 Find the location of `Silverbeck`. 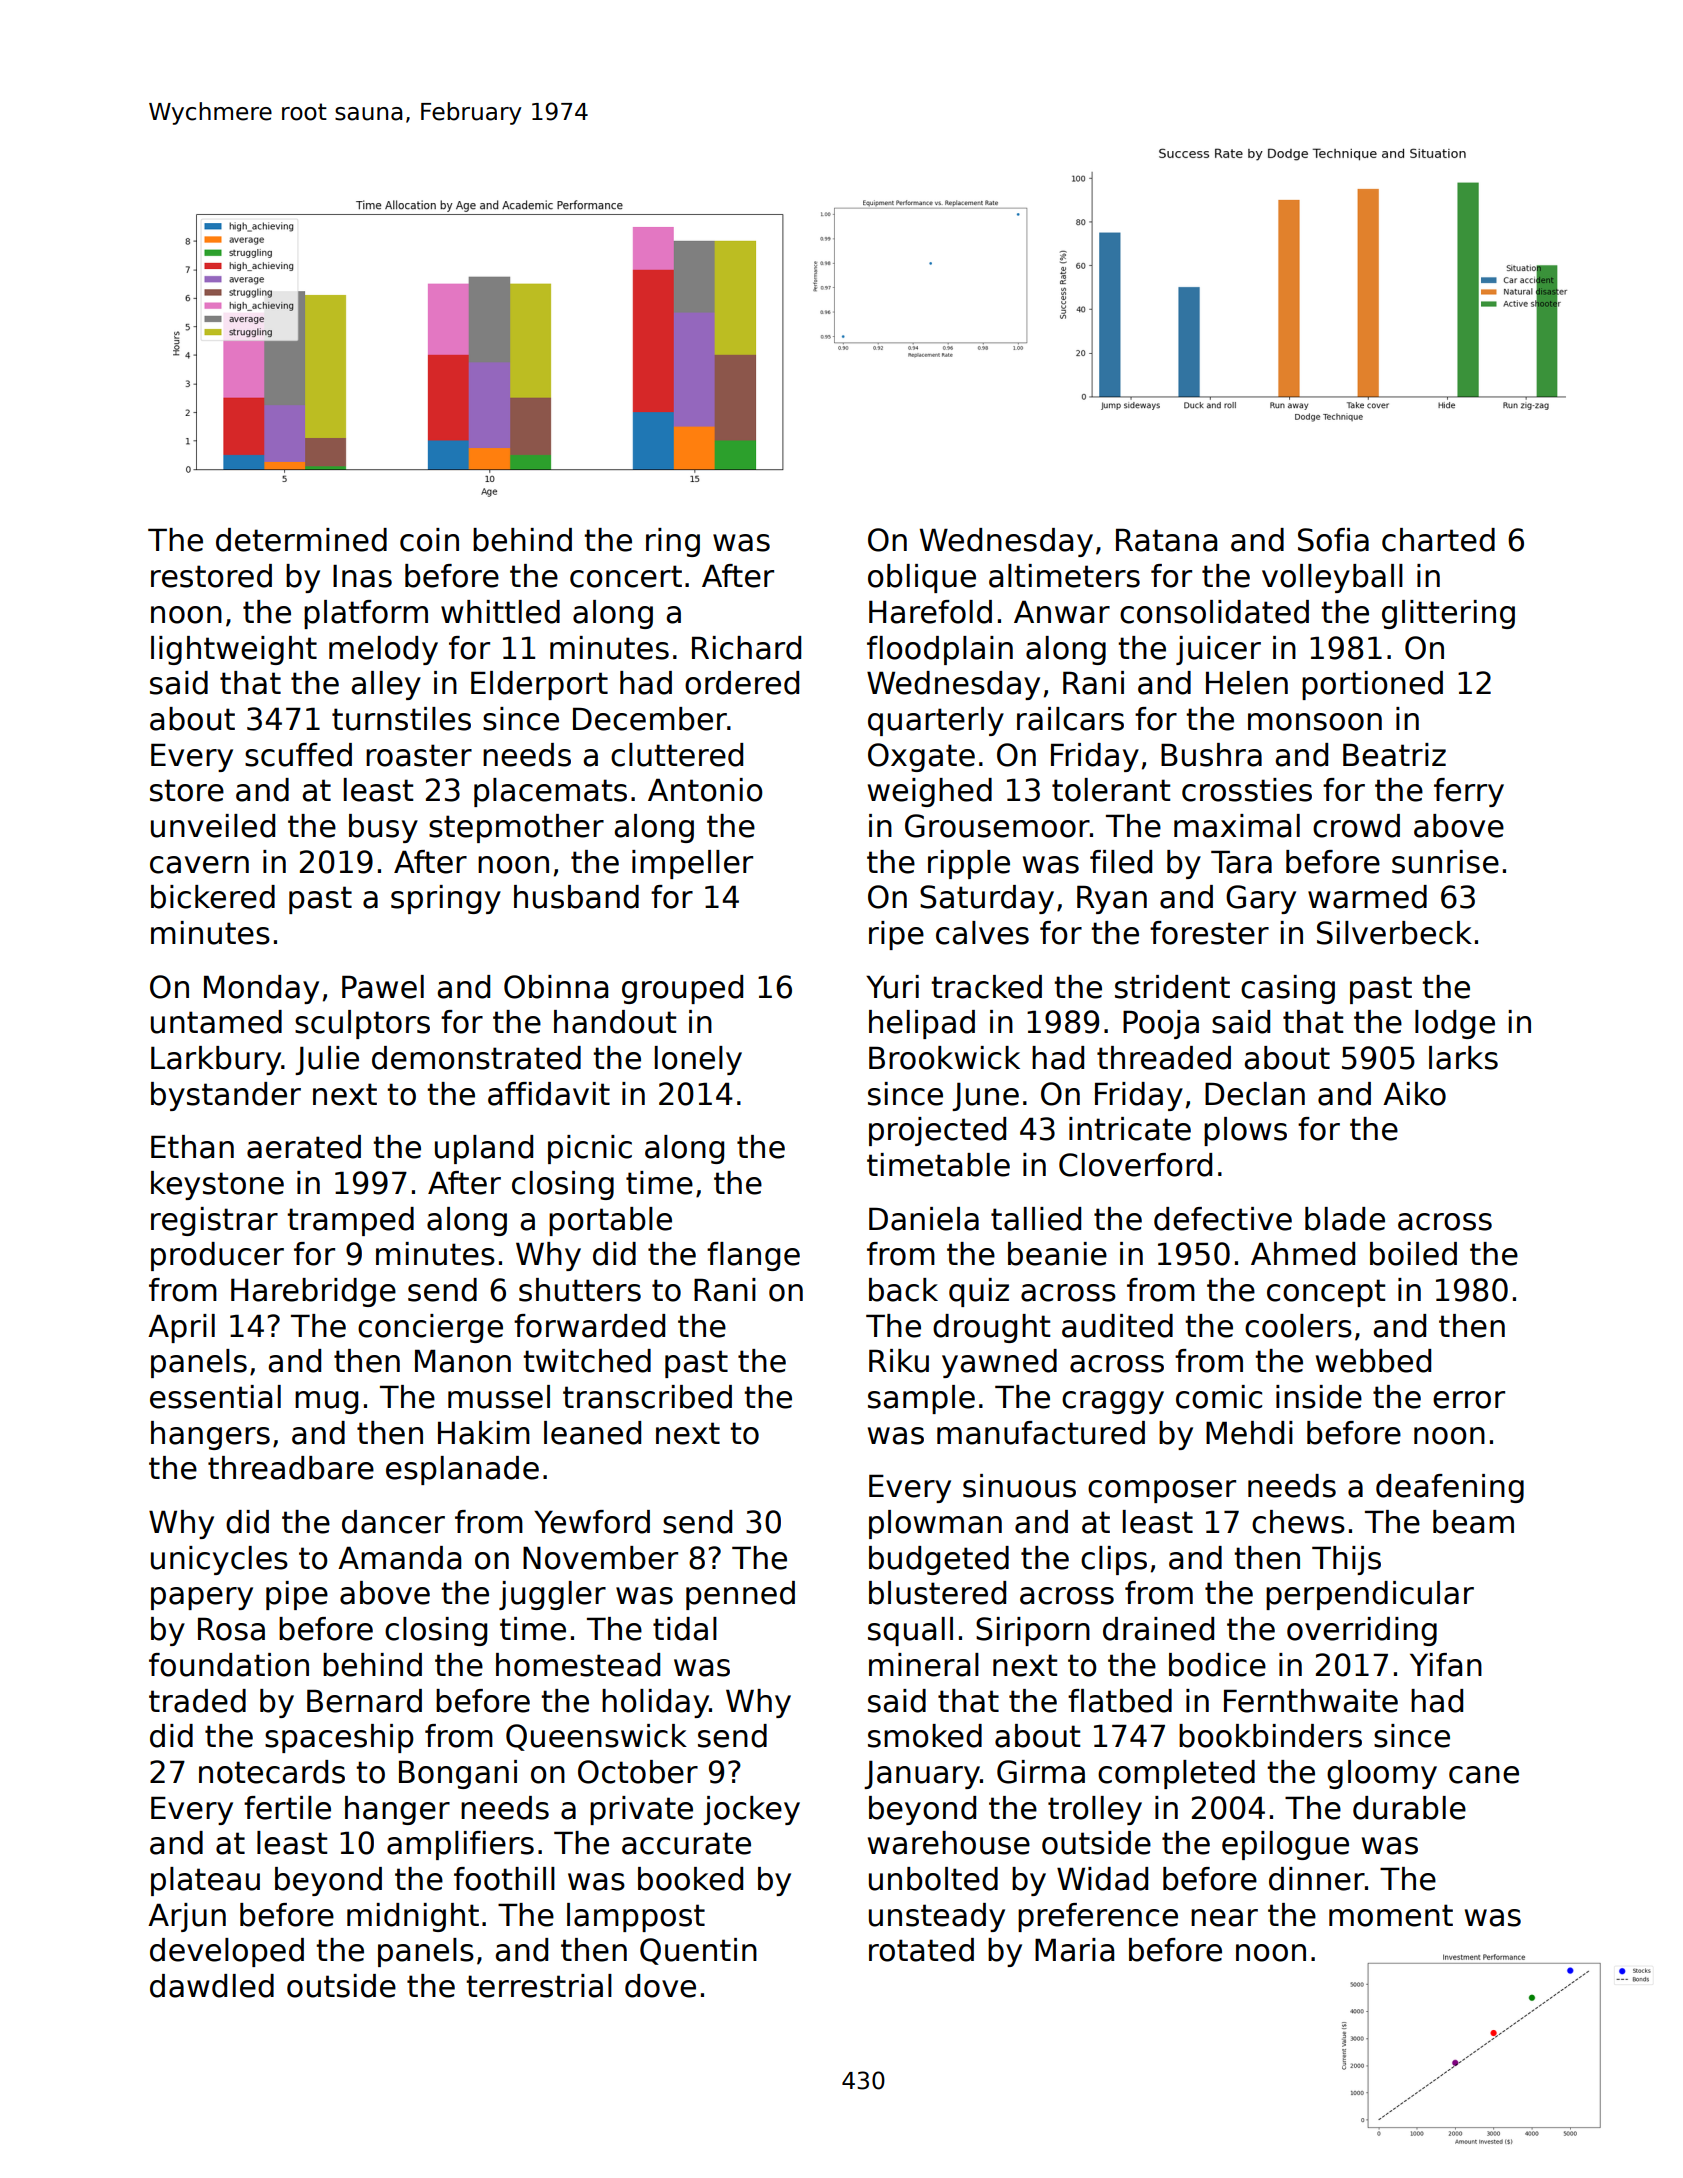

Silverbeck is located at coordinates (1394, 933).
